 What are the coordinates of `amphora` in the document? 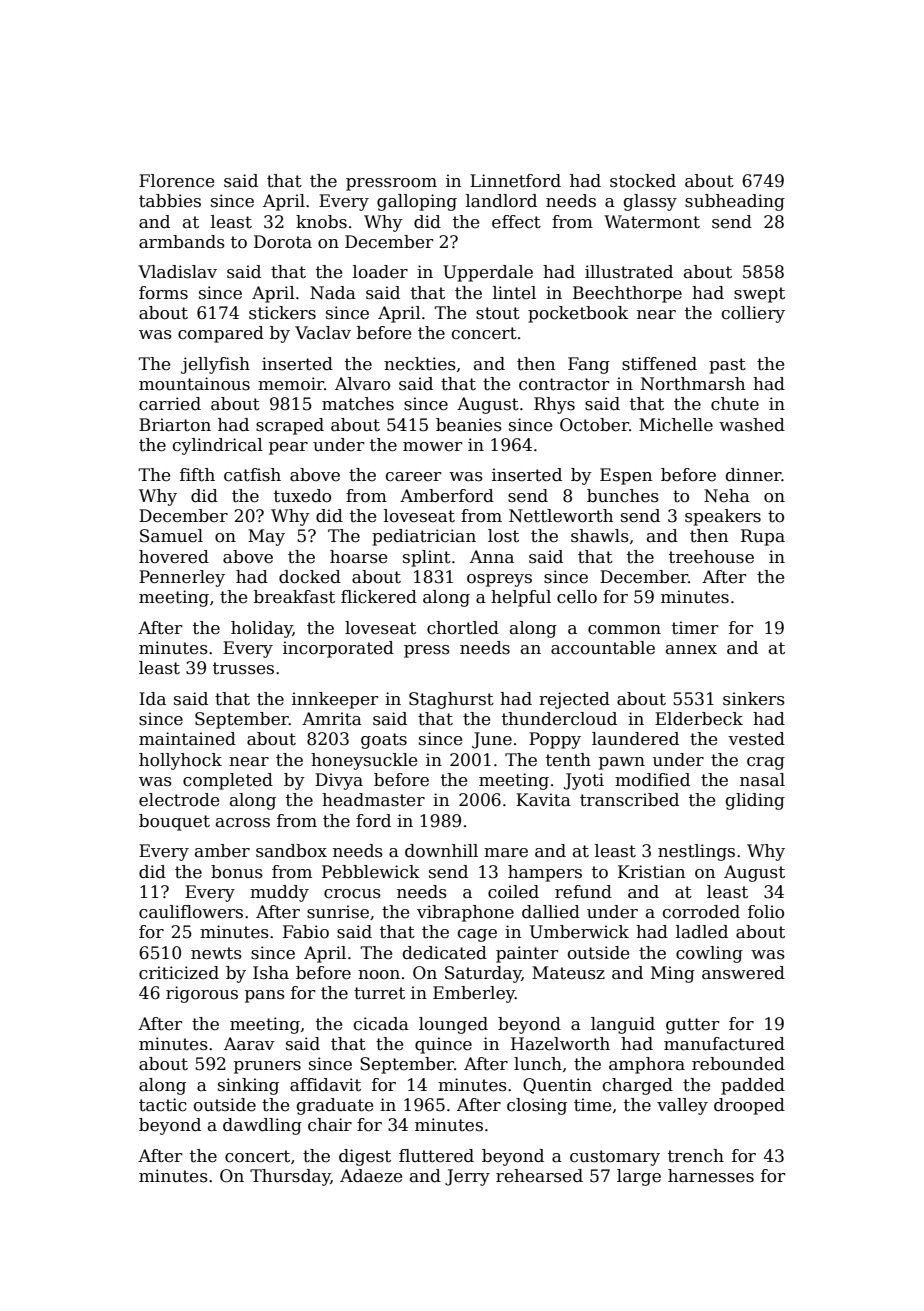 It's located at (647, 1065).
